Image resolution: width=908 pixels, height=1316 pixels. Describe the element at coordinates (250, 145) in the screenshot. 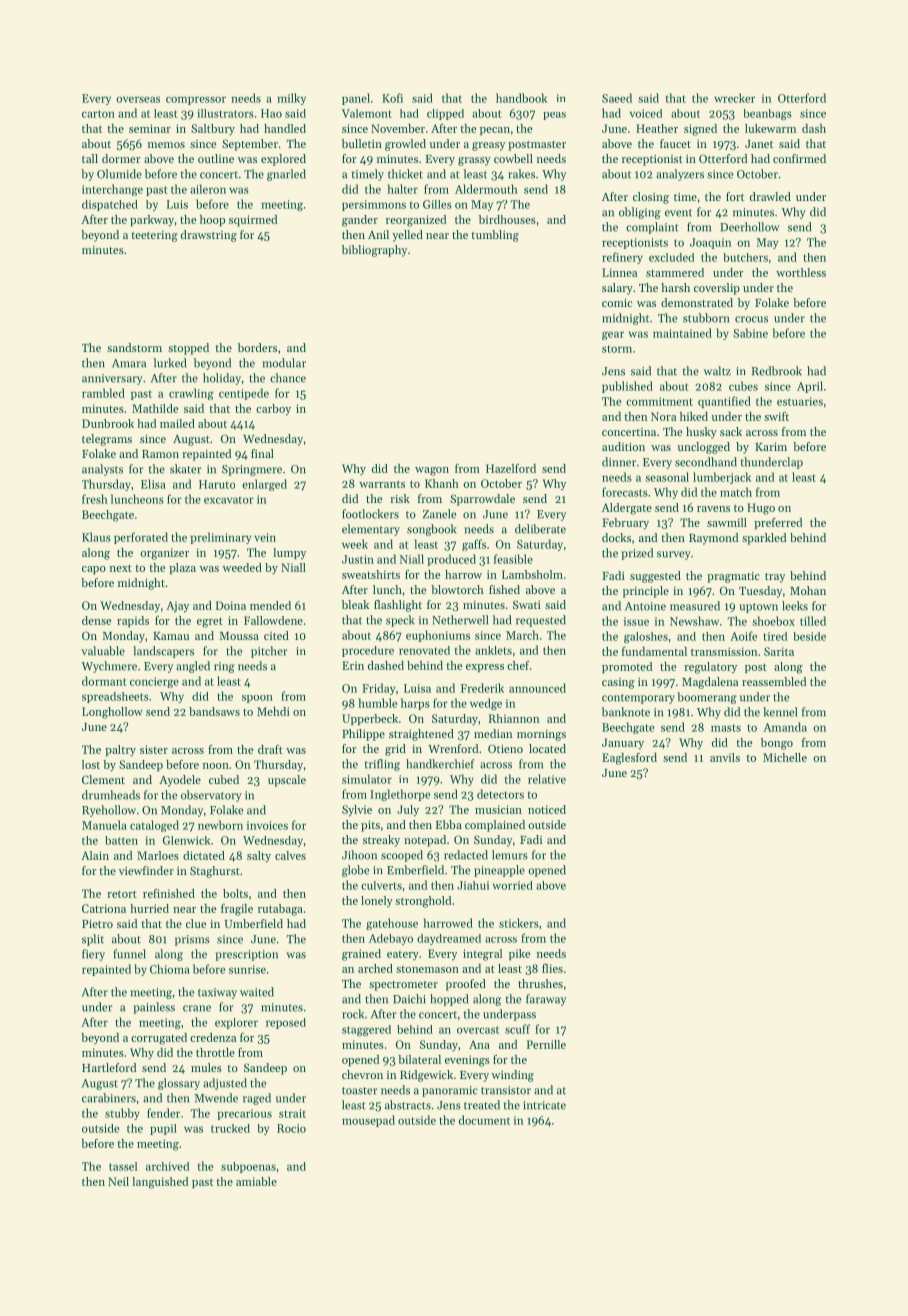

I see `September` at that location.
